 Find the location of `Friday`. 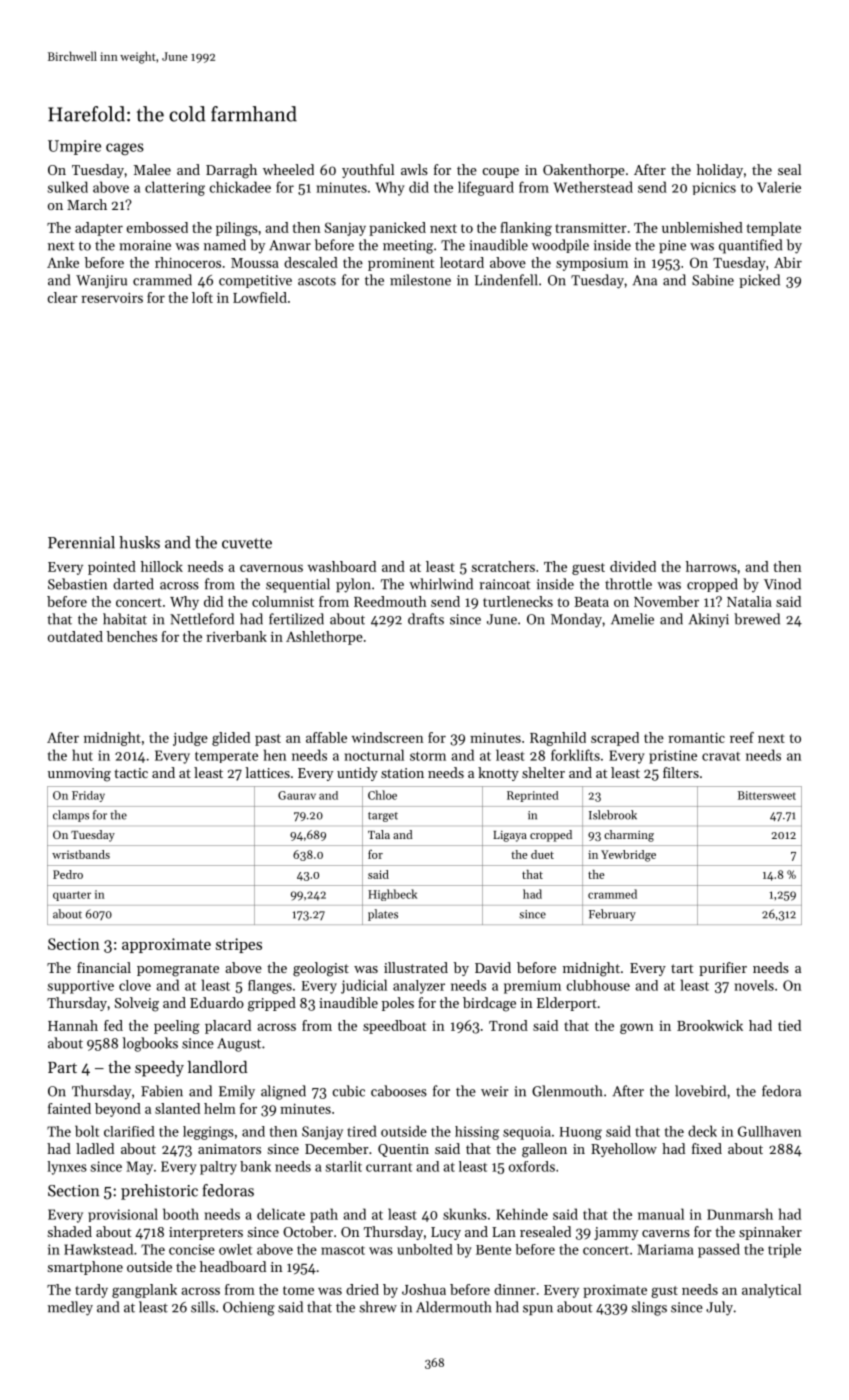

Friday is located at coordinates (88, 796).
